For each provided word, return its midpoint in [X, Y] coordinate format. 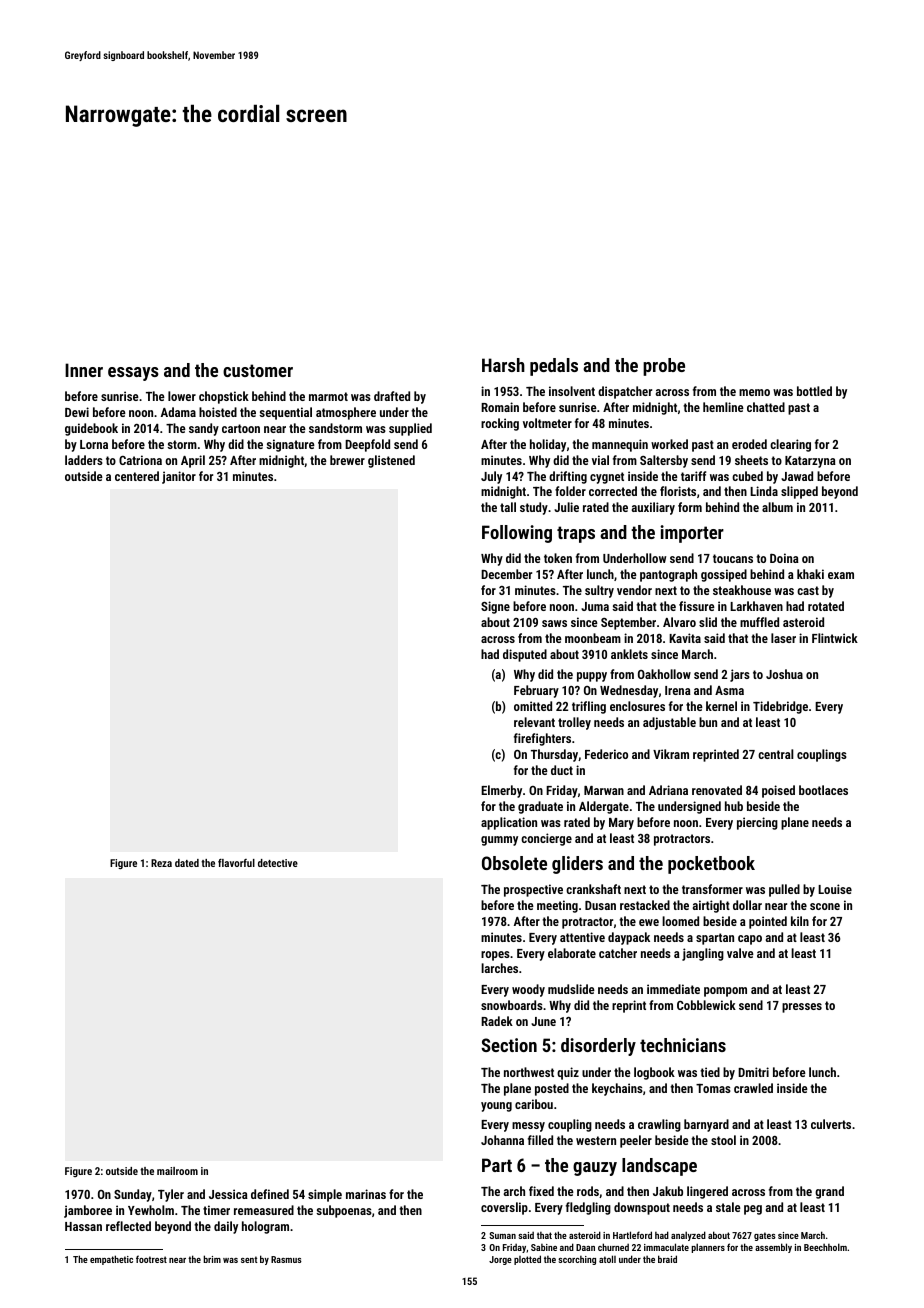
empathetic [111, 1260]
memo [754, 392]
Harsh [503, 365]
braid [667, 1259]
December [506, 574]
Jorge [500, 1260]
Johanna [502, 1140]
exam [841, 575]
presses [802, 1008]
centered [137, 476]
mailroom [177, 1171]
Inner [84, 370]
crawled [753, 1088]
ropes [495, 956]
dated [187, 863]
